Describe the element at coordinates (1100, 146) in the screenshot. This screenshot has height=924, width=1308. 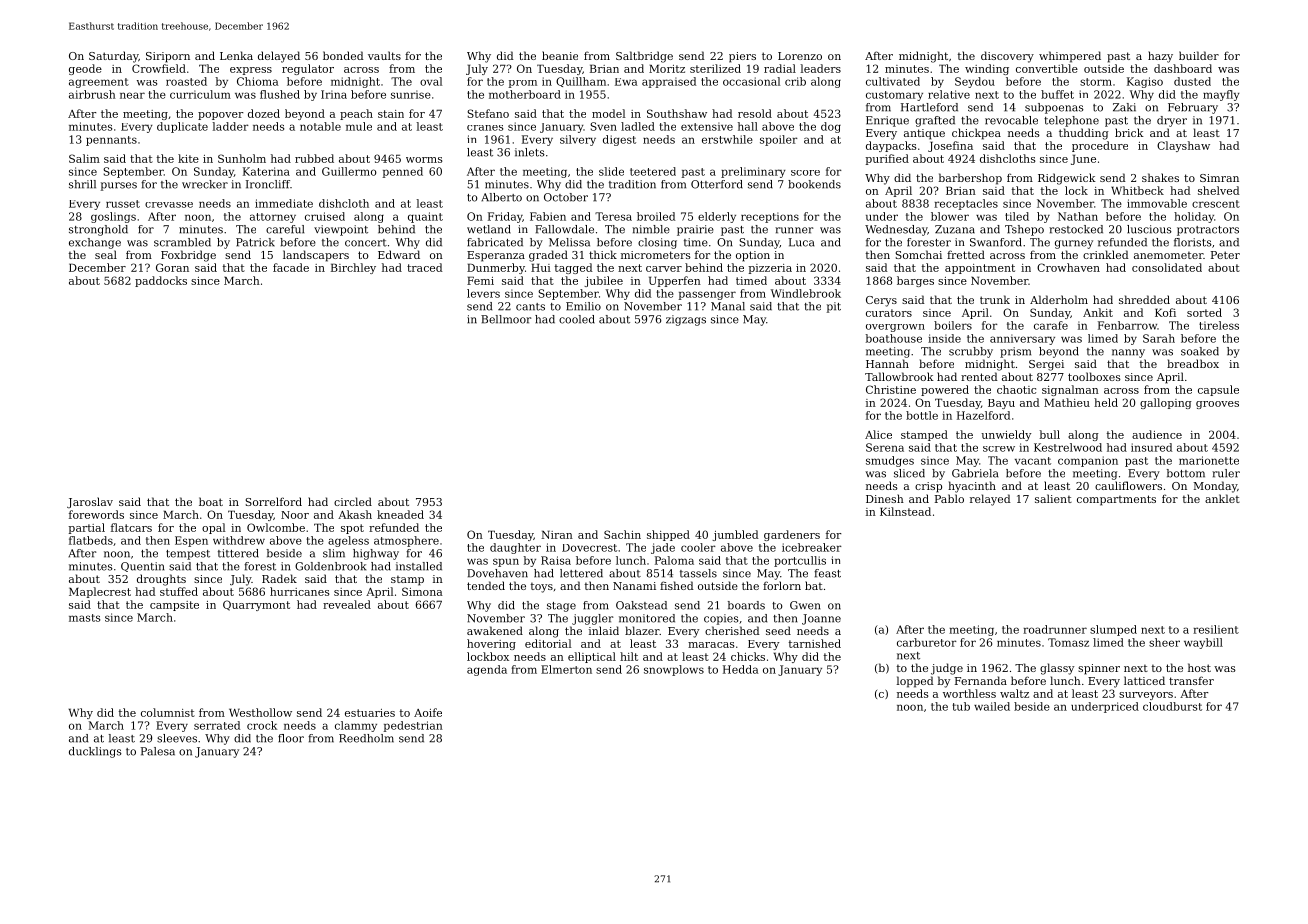
I see `procedure` at that location.
